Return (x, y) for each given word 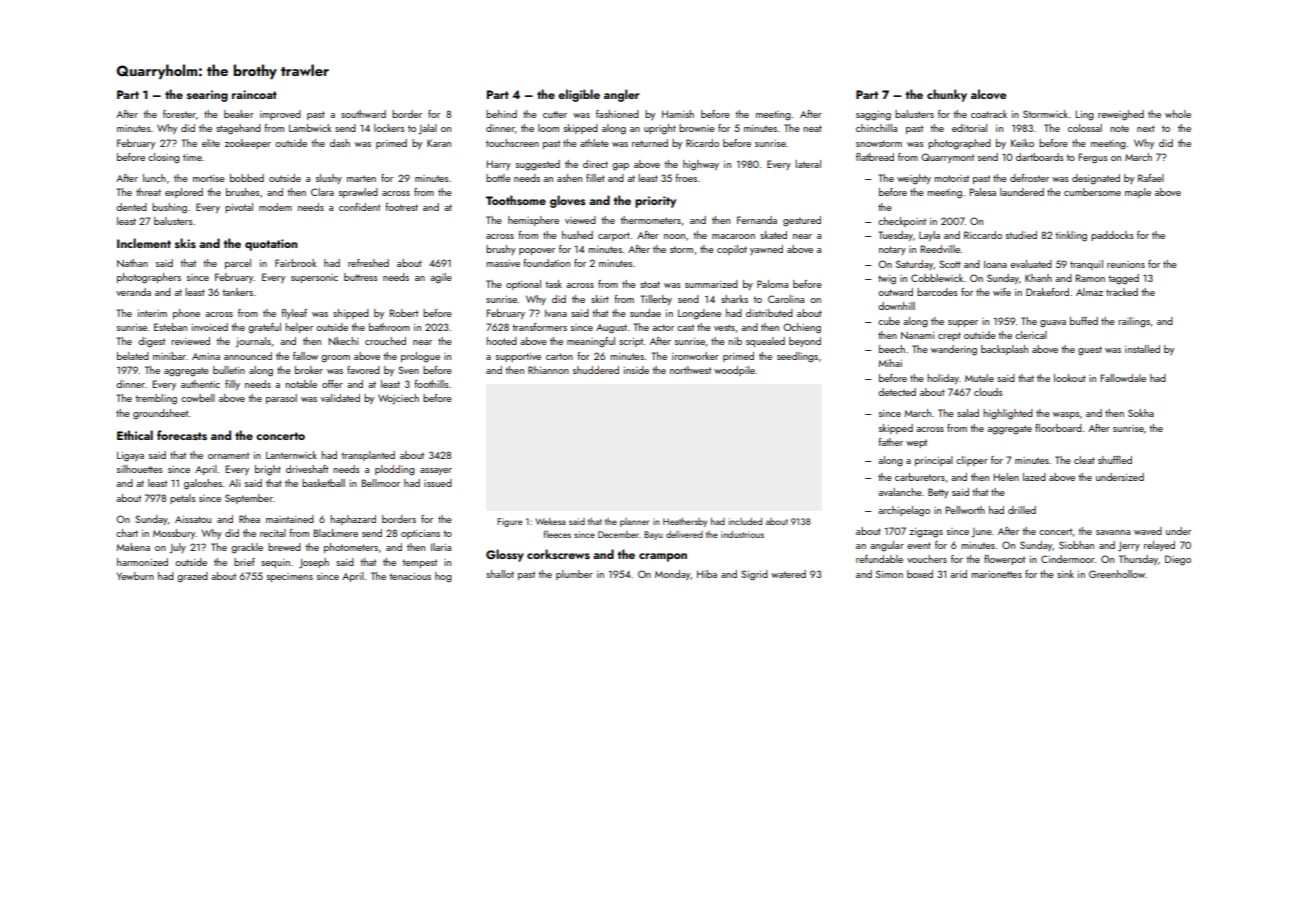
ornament (228, 455)
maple (1138, 193)
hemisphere (533, 221)
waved (1148, 531)
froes (686, 178)
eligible (579, 95)
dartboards (1040, 157)
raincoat (254, 94)
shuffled (1115, 460)
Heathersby (685, 522)
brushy (501, 250)
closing (164, 158)
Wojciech (398, 399)
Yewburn (135, 576)
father (890, 442)
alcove (988, 94)
